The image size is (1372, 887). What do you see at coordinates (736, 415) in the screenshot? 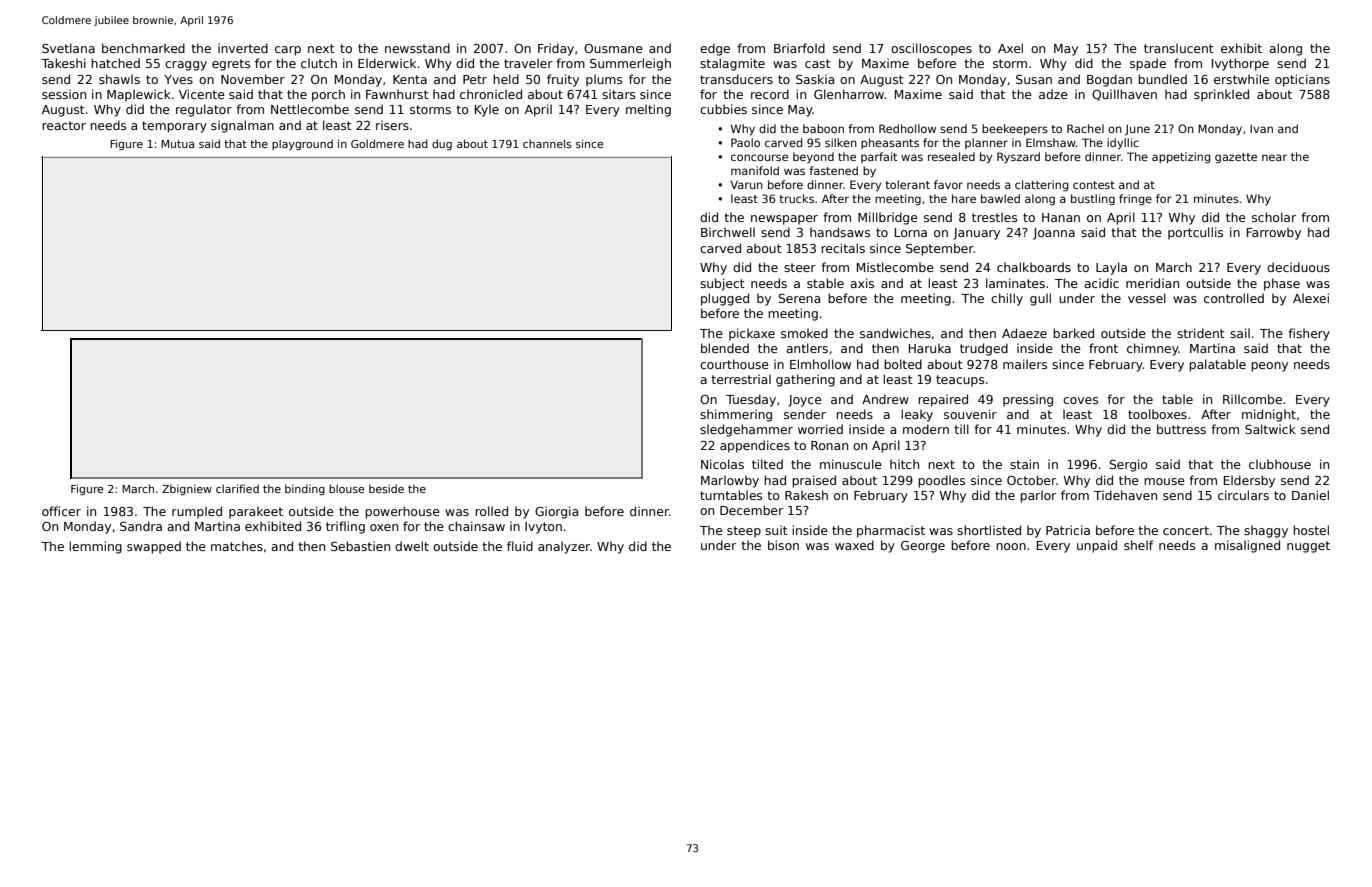
I see `shimmering` at bounding box center [736, 415].
